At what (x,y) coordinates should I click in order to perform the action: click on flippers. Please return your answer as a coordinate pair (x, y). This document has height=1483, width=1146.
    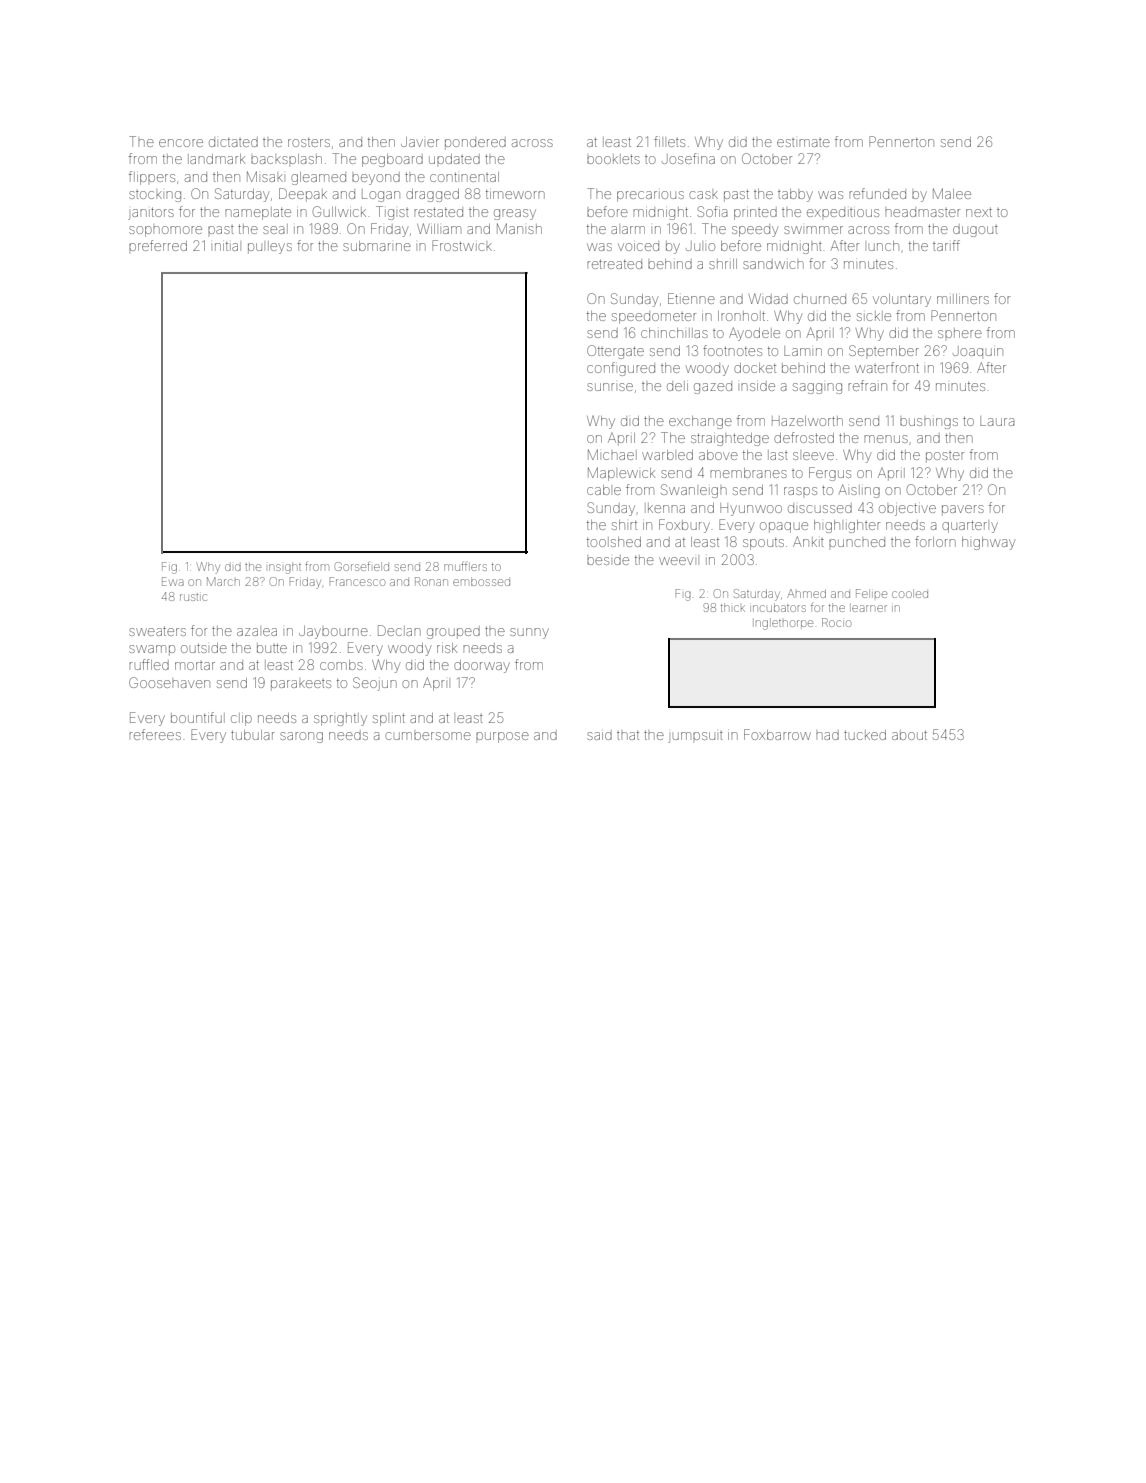
    Looking at the image, I should click on (152, 178).
